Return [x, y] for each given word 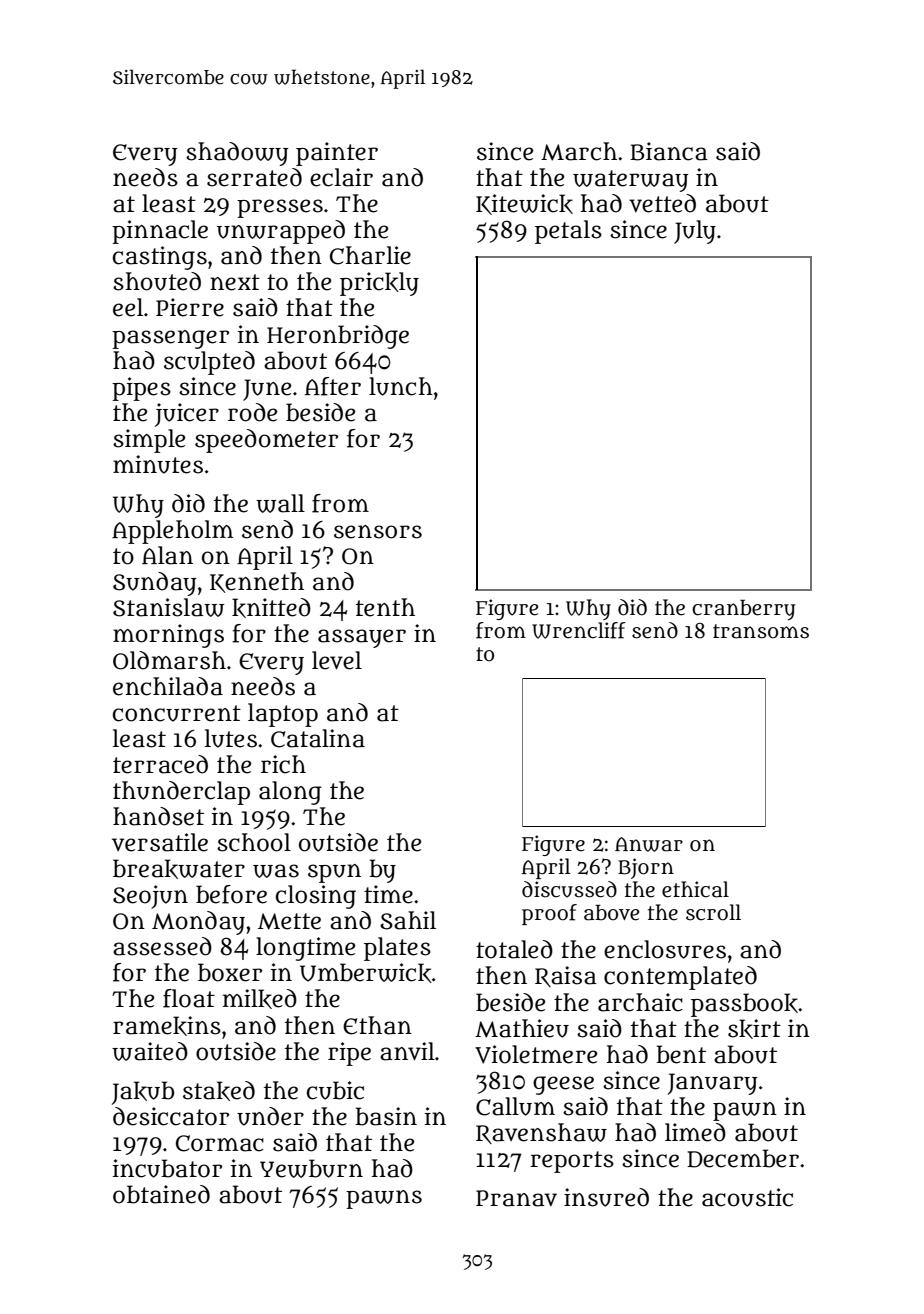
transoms [761, 631]
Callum [515, 1106]
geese [563, 1085]
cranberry [743, 610]
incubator [167, 1168]
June [267, 390]
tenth [385, 607]
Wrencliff [579, 630]
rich [283, 764]
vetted [662, 203]
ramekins [167, 1026]
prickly [379, 284]
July [695, 232]
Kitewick [524, 204]
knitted [271, 608]
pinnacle [160, 232]
